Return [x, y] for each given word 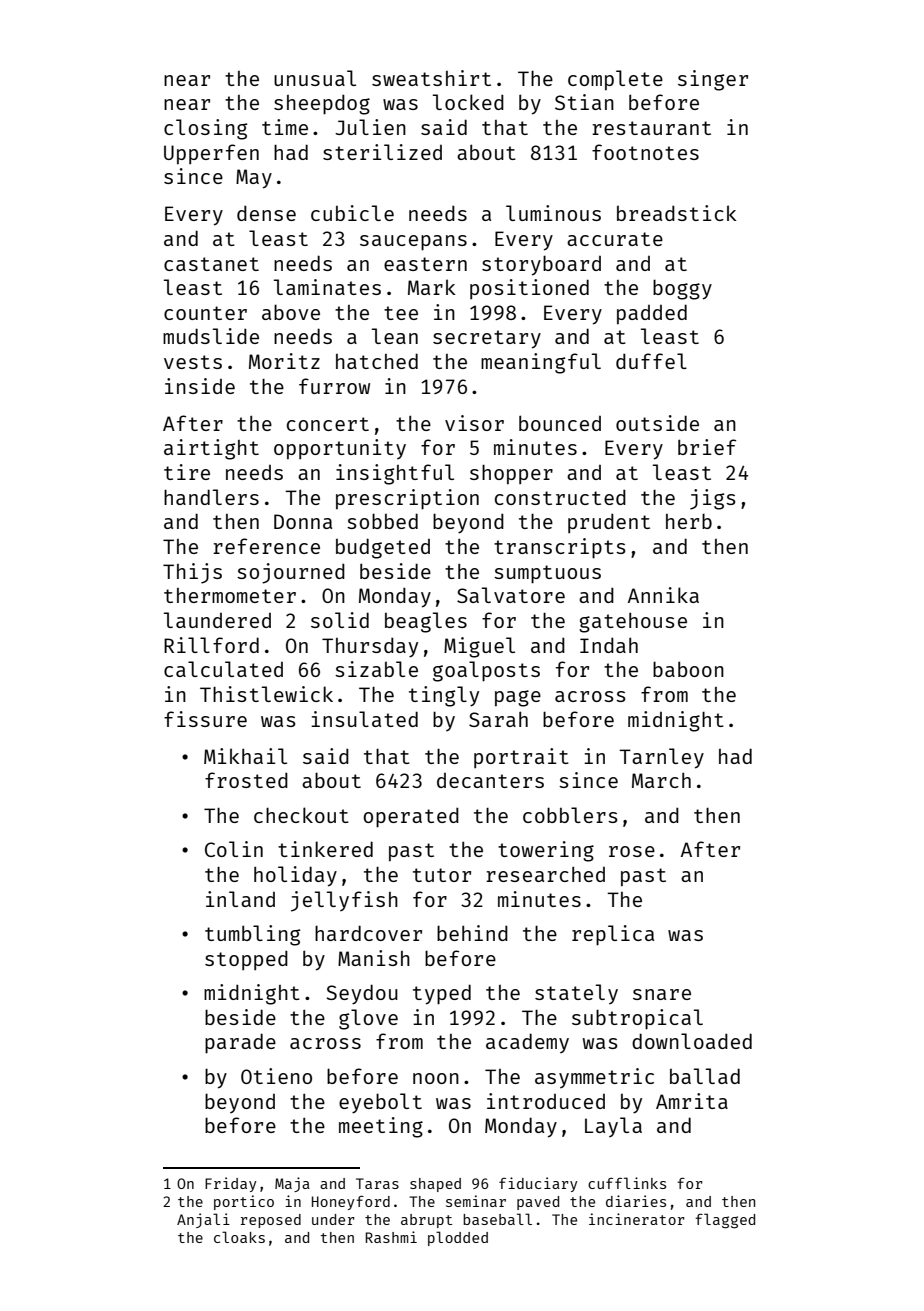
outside [657, 423]
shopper [511, 475]
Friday [230, 1184]
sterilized [382, 152]
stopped [246, 960]
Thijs [192, 573]
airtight [211, 449]
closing [205, 129]
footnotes [645, 152]
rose [632, 851]
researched [545, 874]
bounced [560, 423]
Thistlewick [266, 694]
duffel [651, 361]
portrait [521, 758]
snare [662, 994]
